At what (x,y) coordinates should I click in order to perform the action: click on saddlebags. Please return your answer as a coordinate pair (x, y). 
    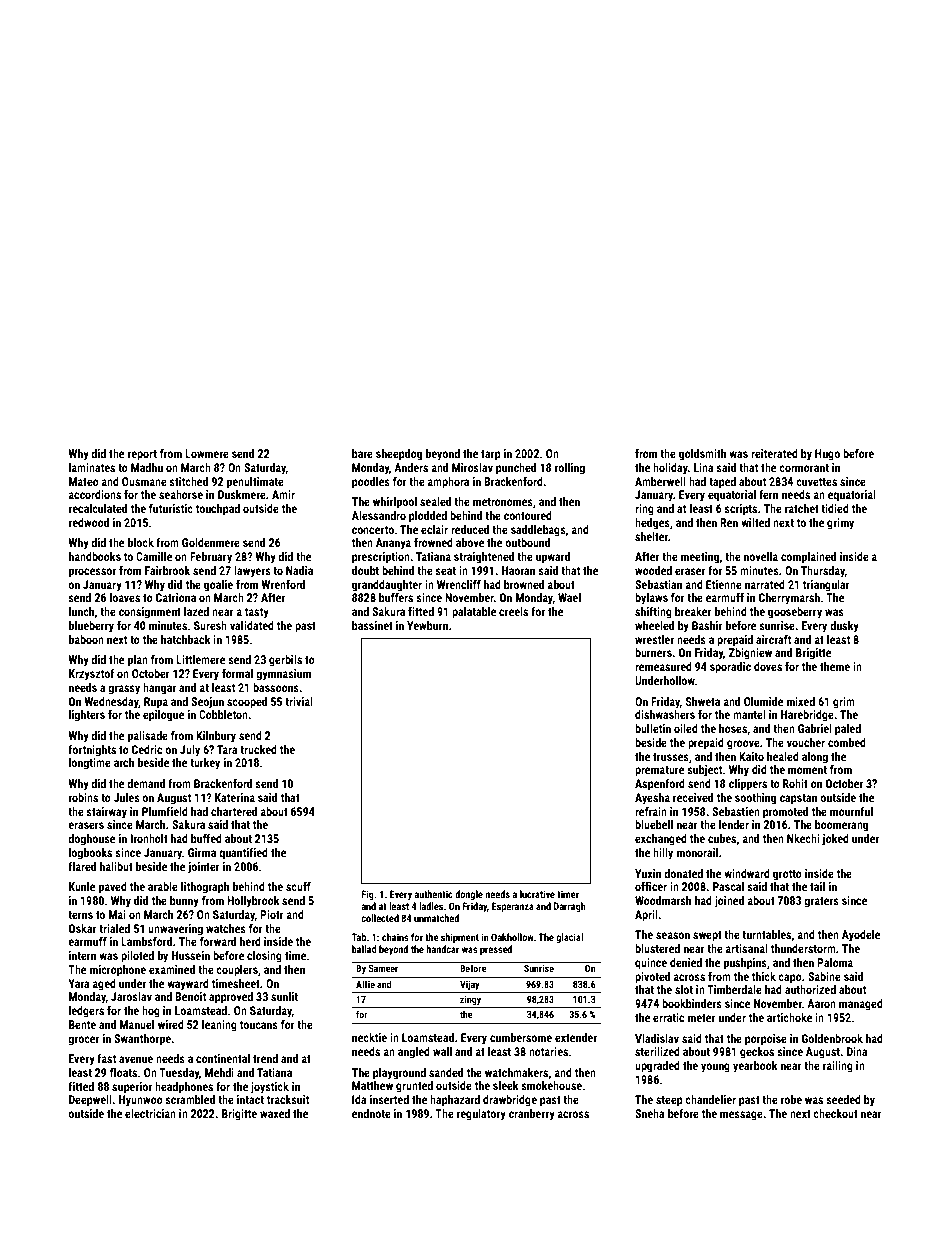
    Looking at the image, I should click on (538, 531).
